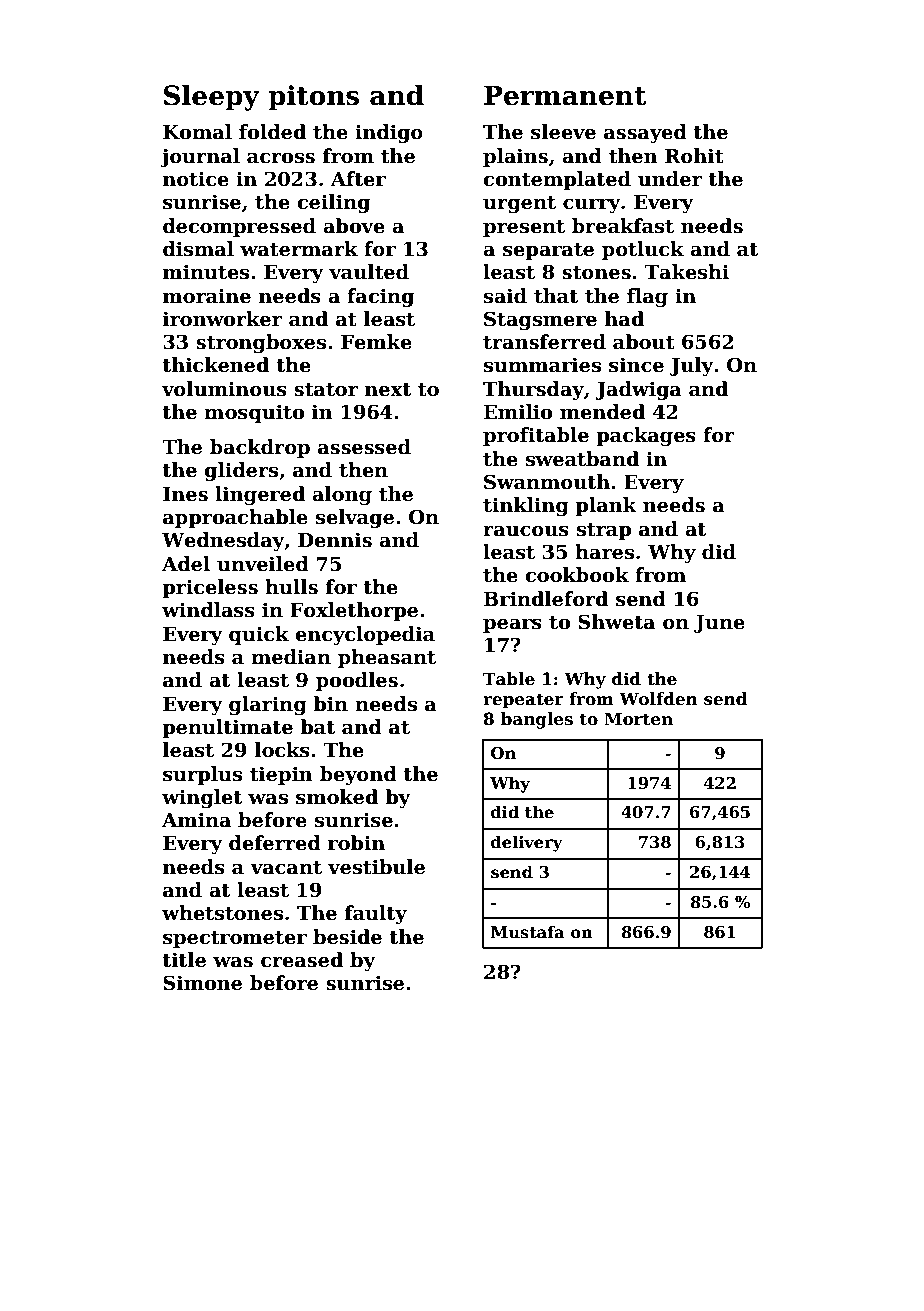 The image size is (924, 1311). Describe the element at coordinates (215, 365) in the screenshot. I see `thickened` at that location.
